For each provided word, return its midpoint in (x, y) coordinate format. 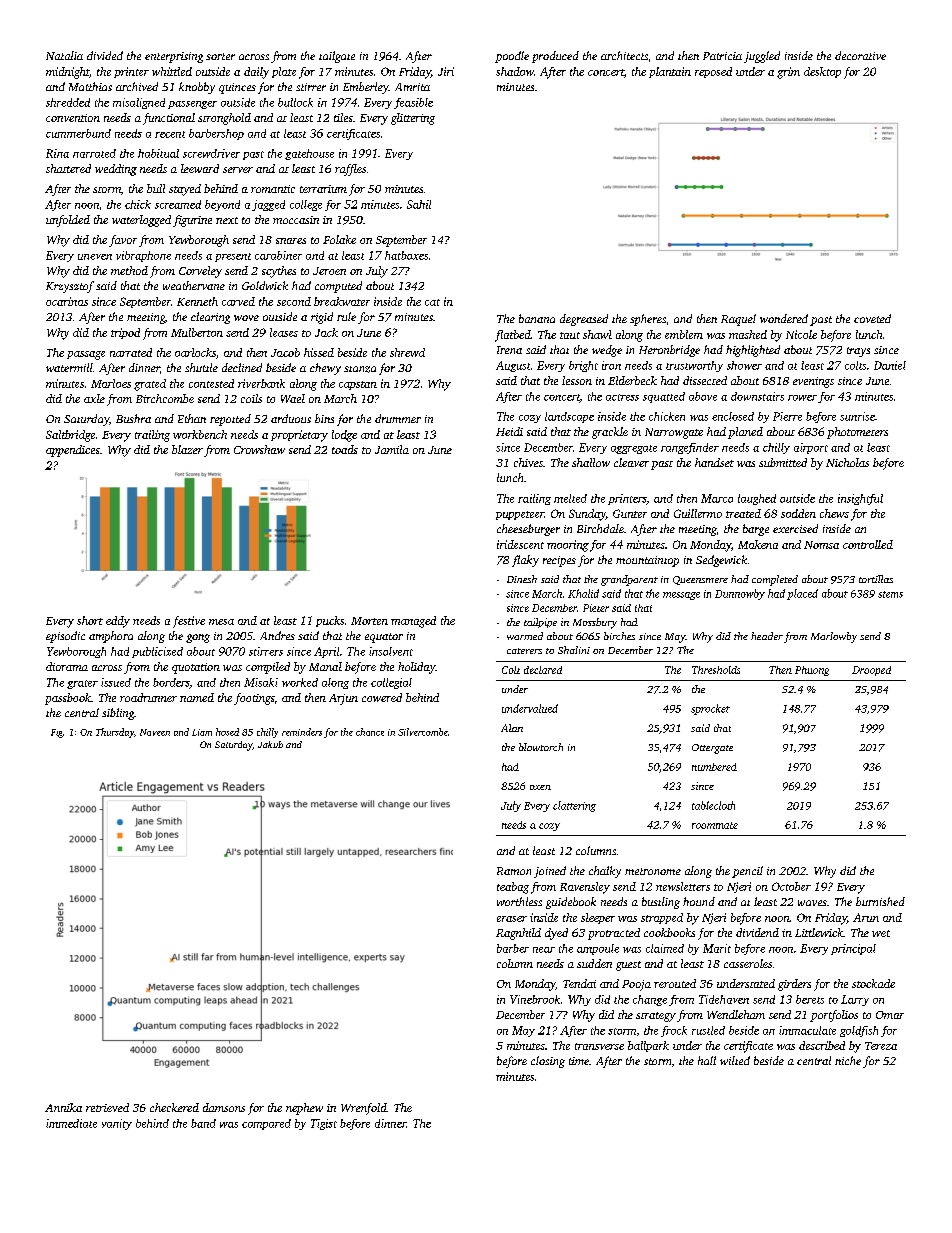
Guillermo (698, 513)
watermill (69, 367)
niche (848, 1060)
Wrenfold (364, 1109)
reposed (713, 72)
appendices (73, 451)
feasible (413, 103)
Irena (509, 350)
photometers (857, 433)
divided (105, 55)
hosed (227, 732)
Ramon (514, 871)
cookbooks (669, 932)
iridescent (520, 544)
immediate (71, 1123)
